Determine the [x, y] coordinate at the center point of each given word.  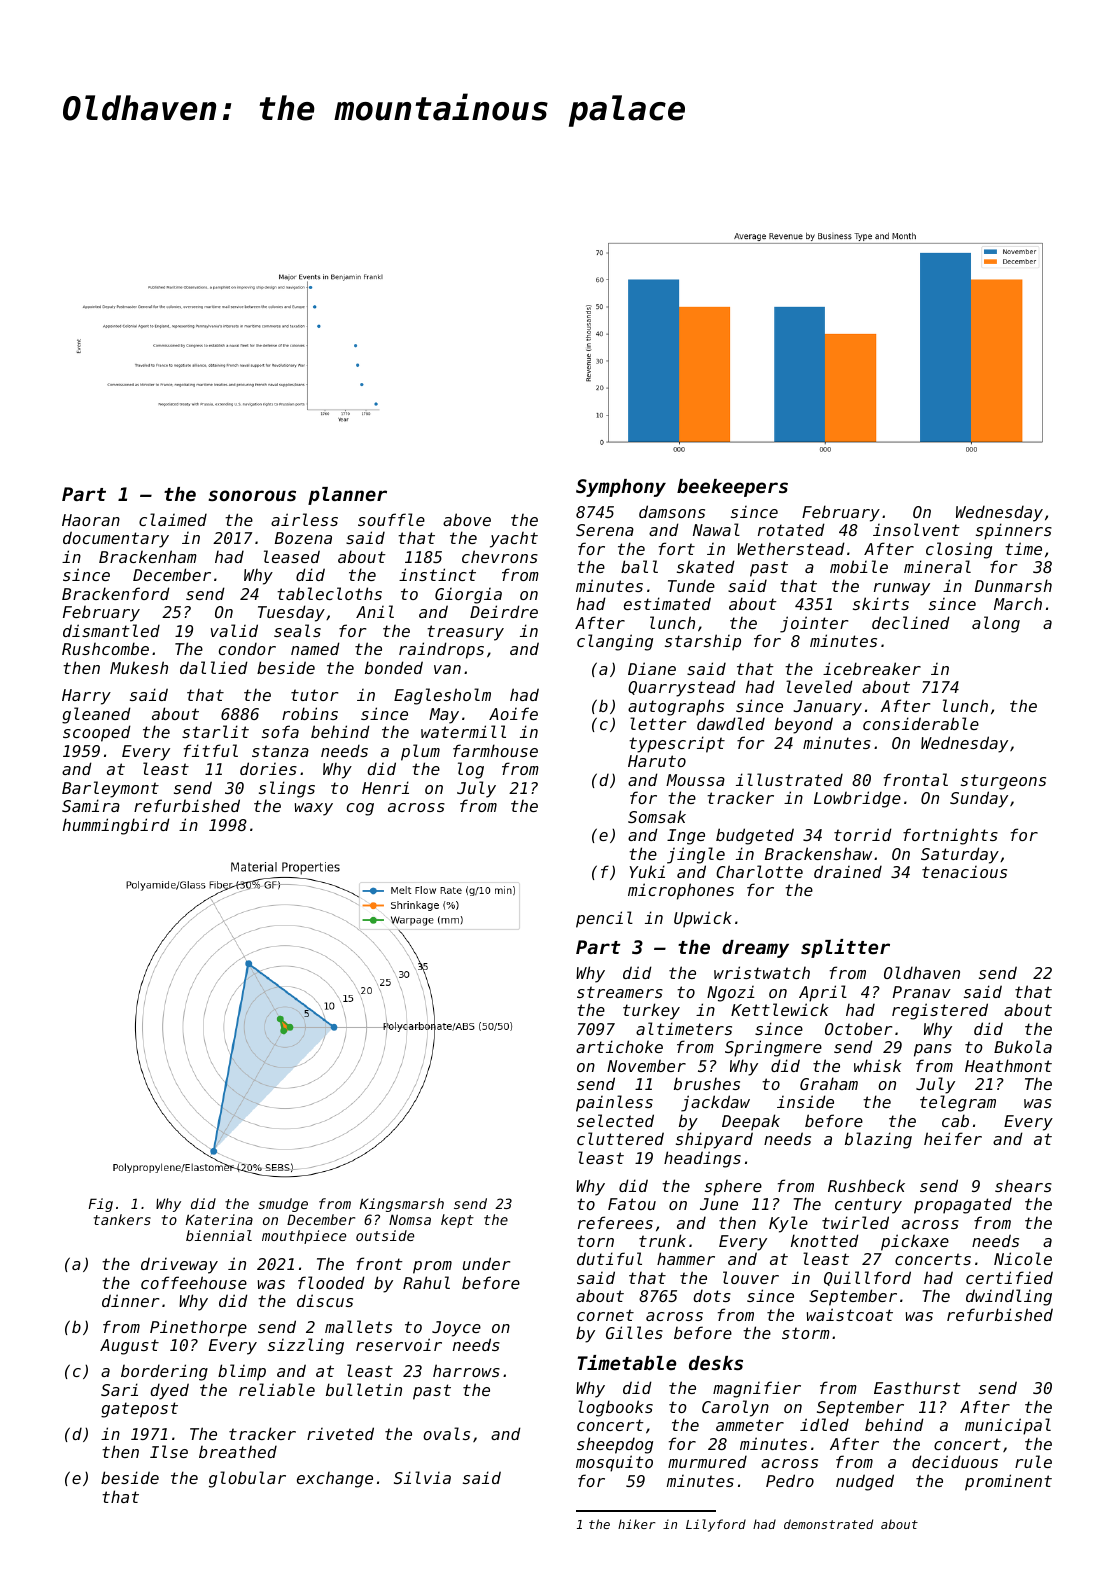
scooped [97, 733]
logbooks [615, 1408]
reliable [277, 1389]
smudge [283, 1205]
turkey [651, 1011]
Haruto [657, 761]
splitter [845, 948]
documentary [116, 539]
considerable [921, 723]
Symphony [621, 488]
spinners [1014, 531]
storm [806, 1333]
